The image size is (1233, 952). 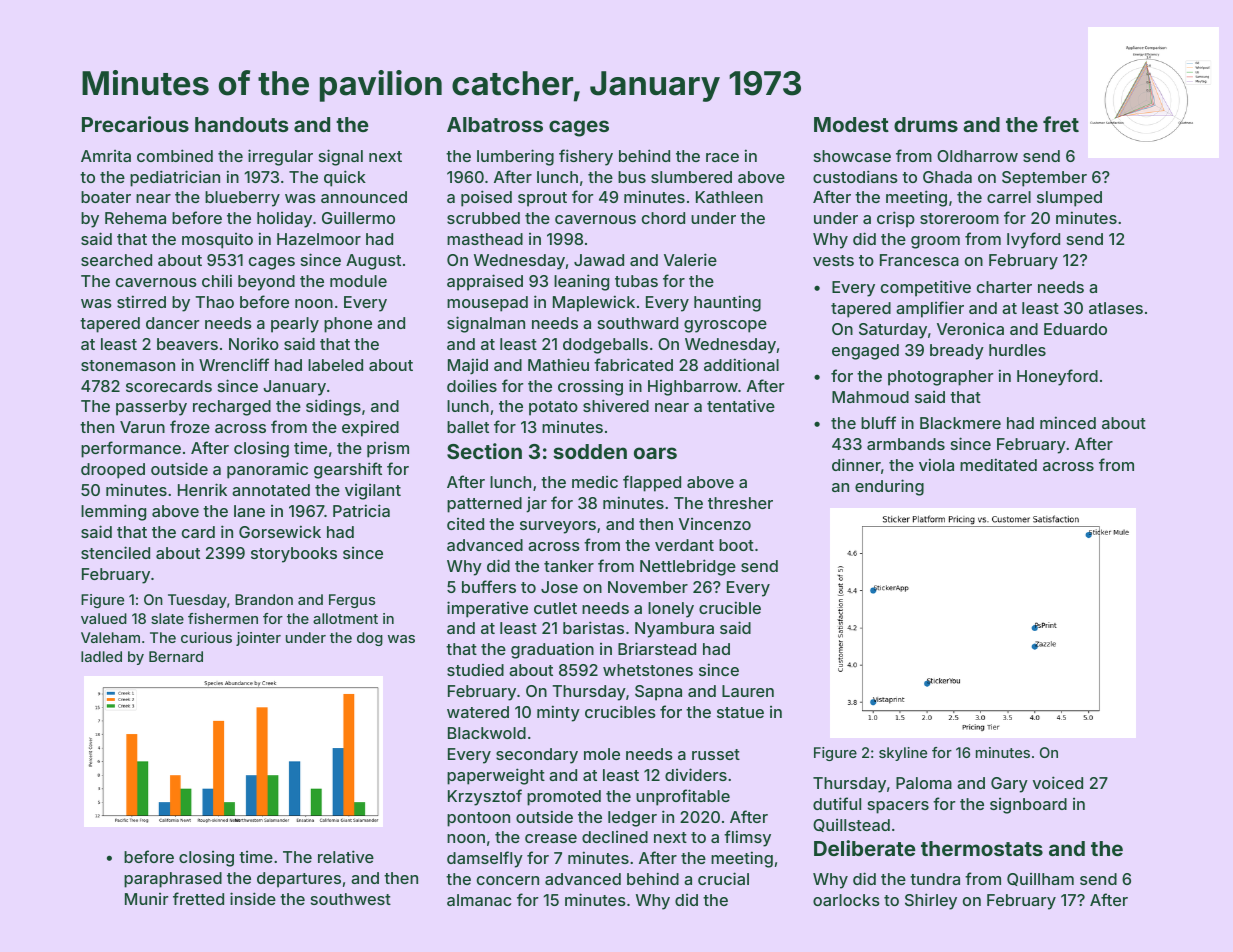 I want to click on Munir, so click(x=146, y=899).
